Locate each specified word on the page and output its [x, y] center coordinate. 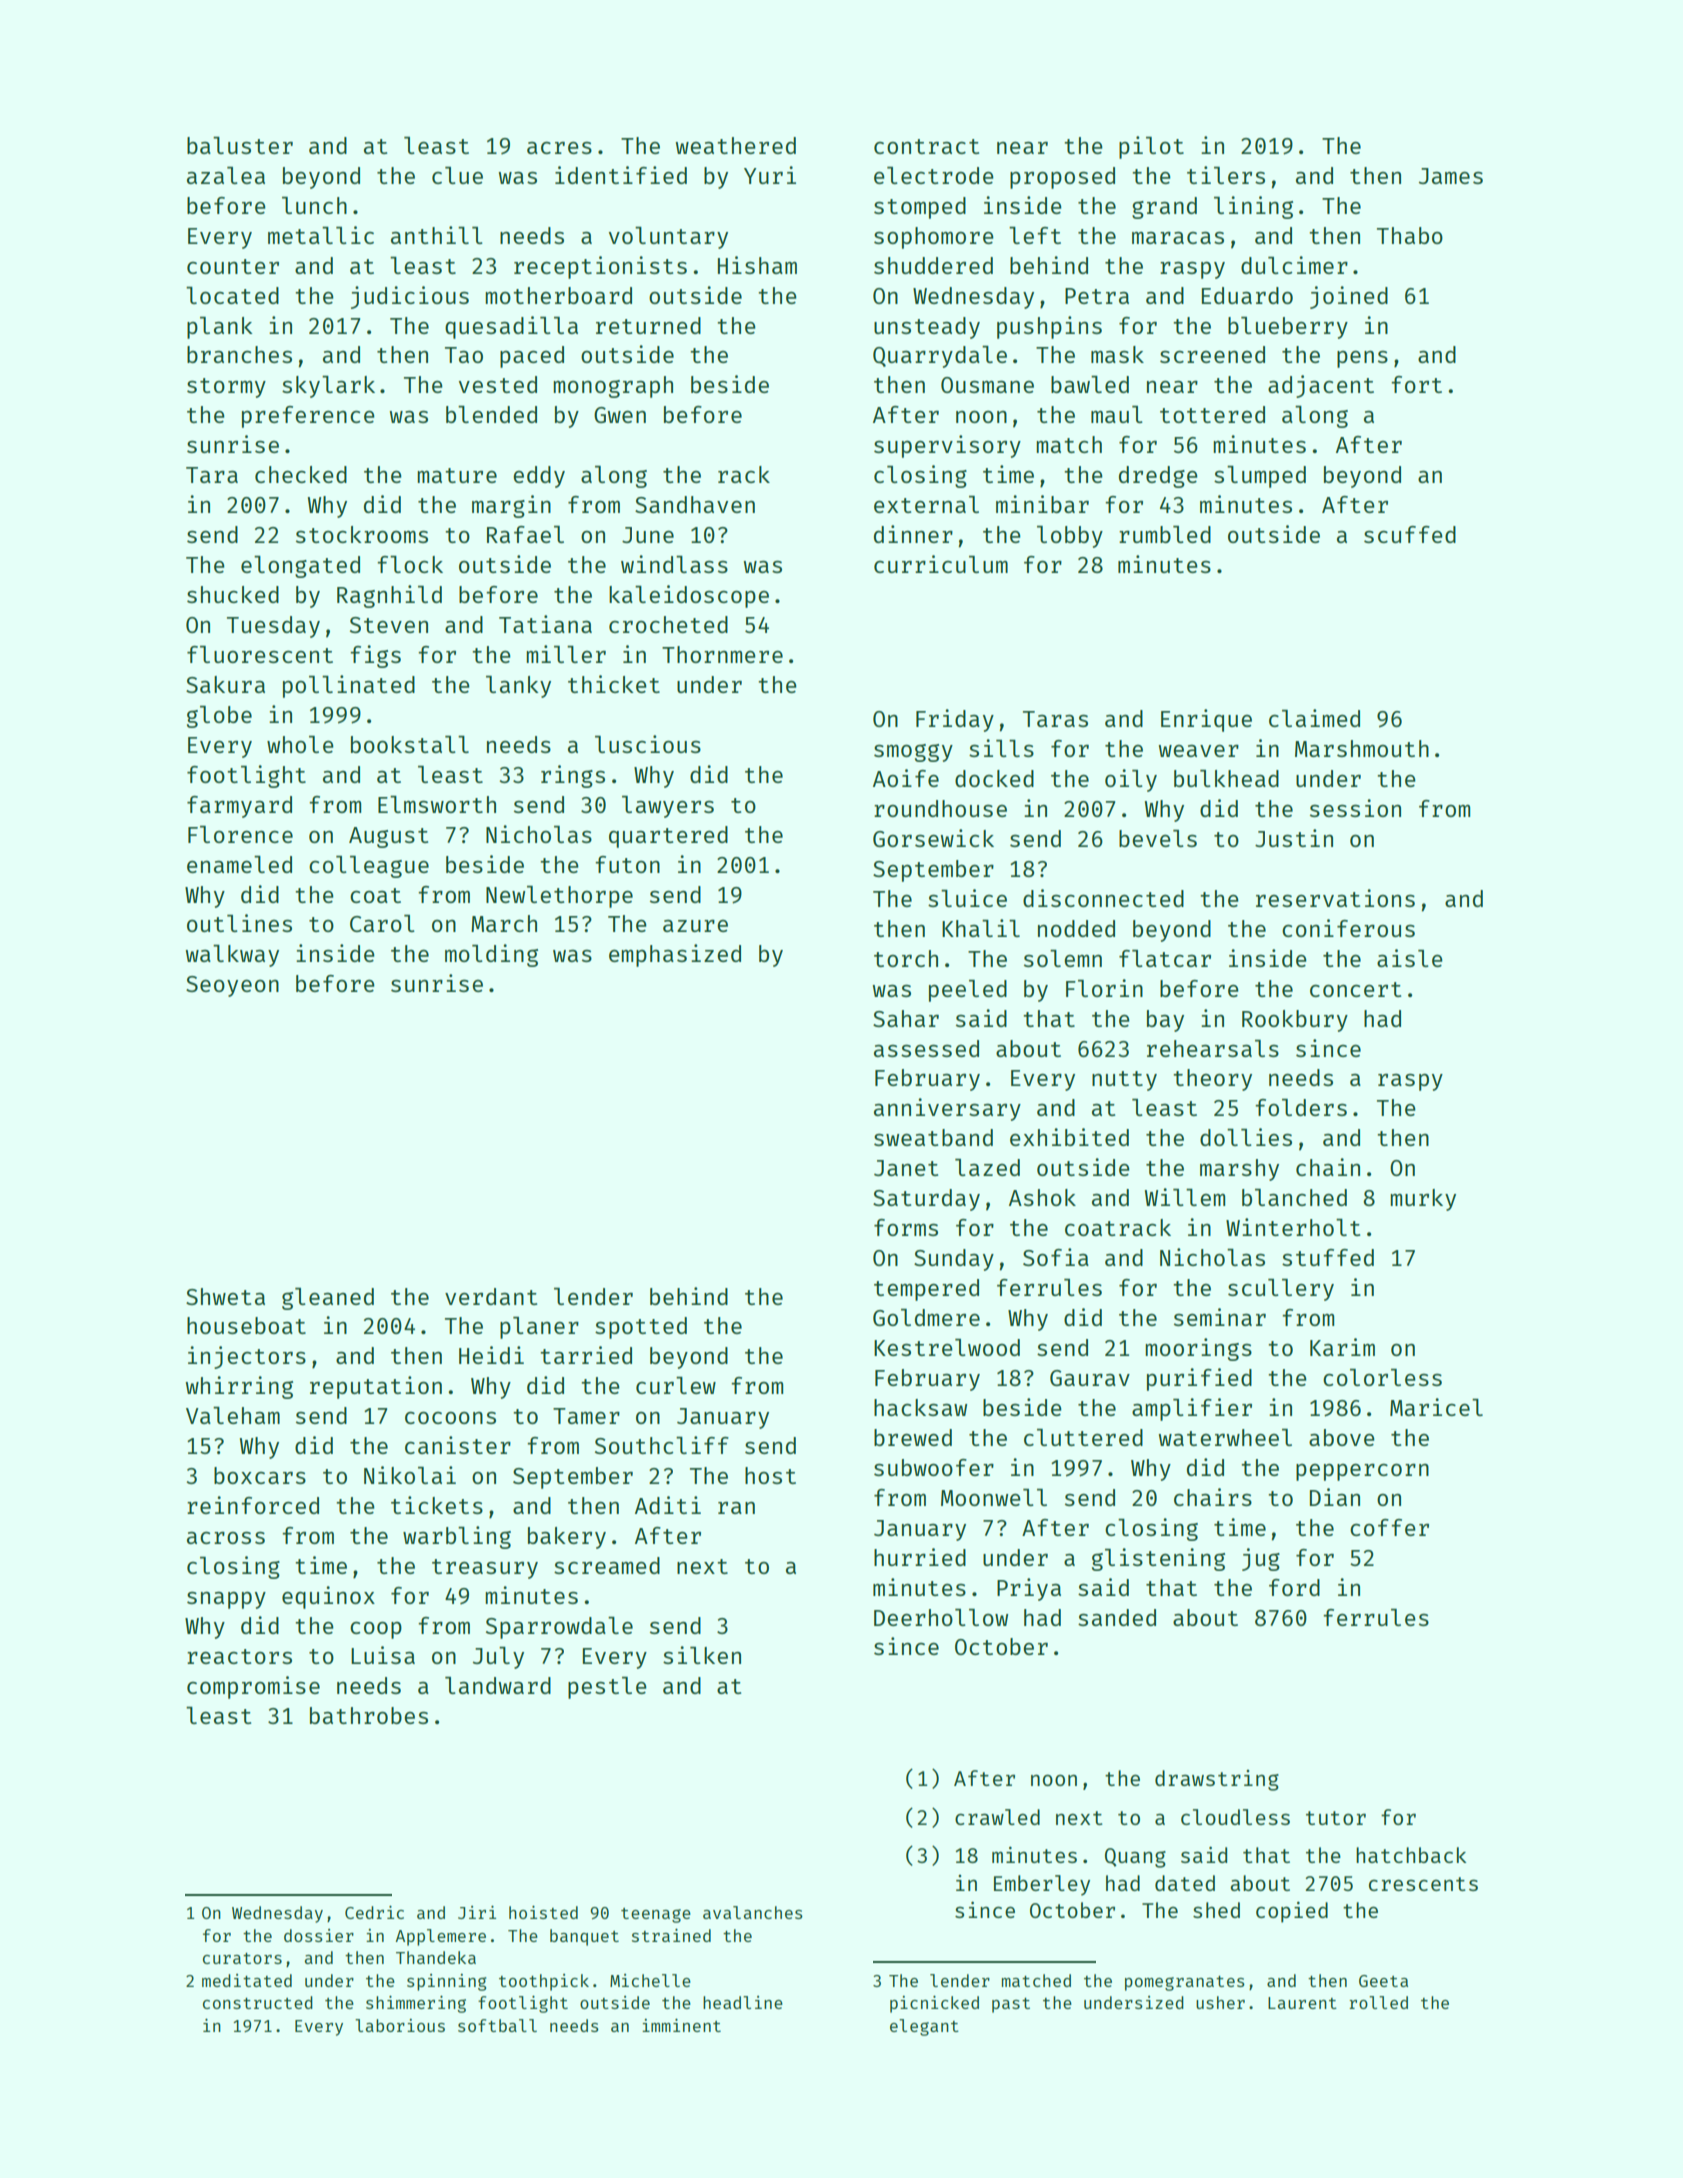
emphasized [675, 955]
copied [1292, 1912]
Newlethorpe [559, 897]
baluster [240, 145]
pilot [1151, 147]
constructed [258, 2002]
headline [743, 2002]
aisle [1410, 958]
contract [926, 146]
